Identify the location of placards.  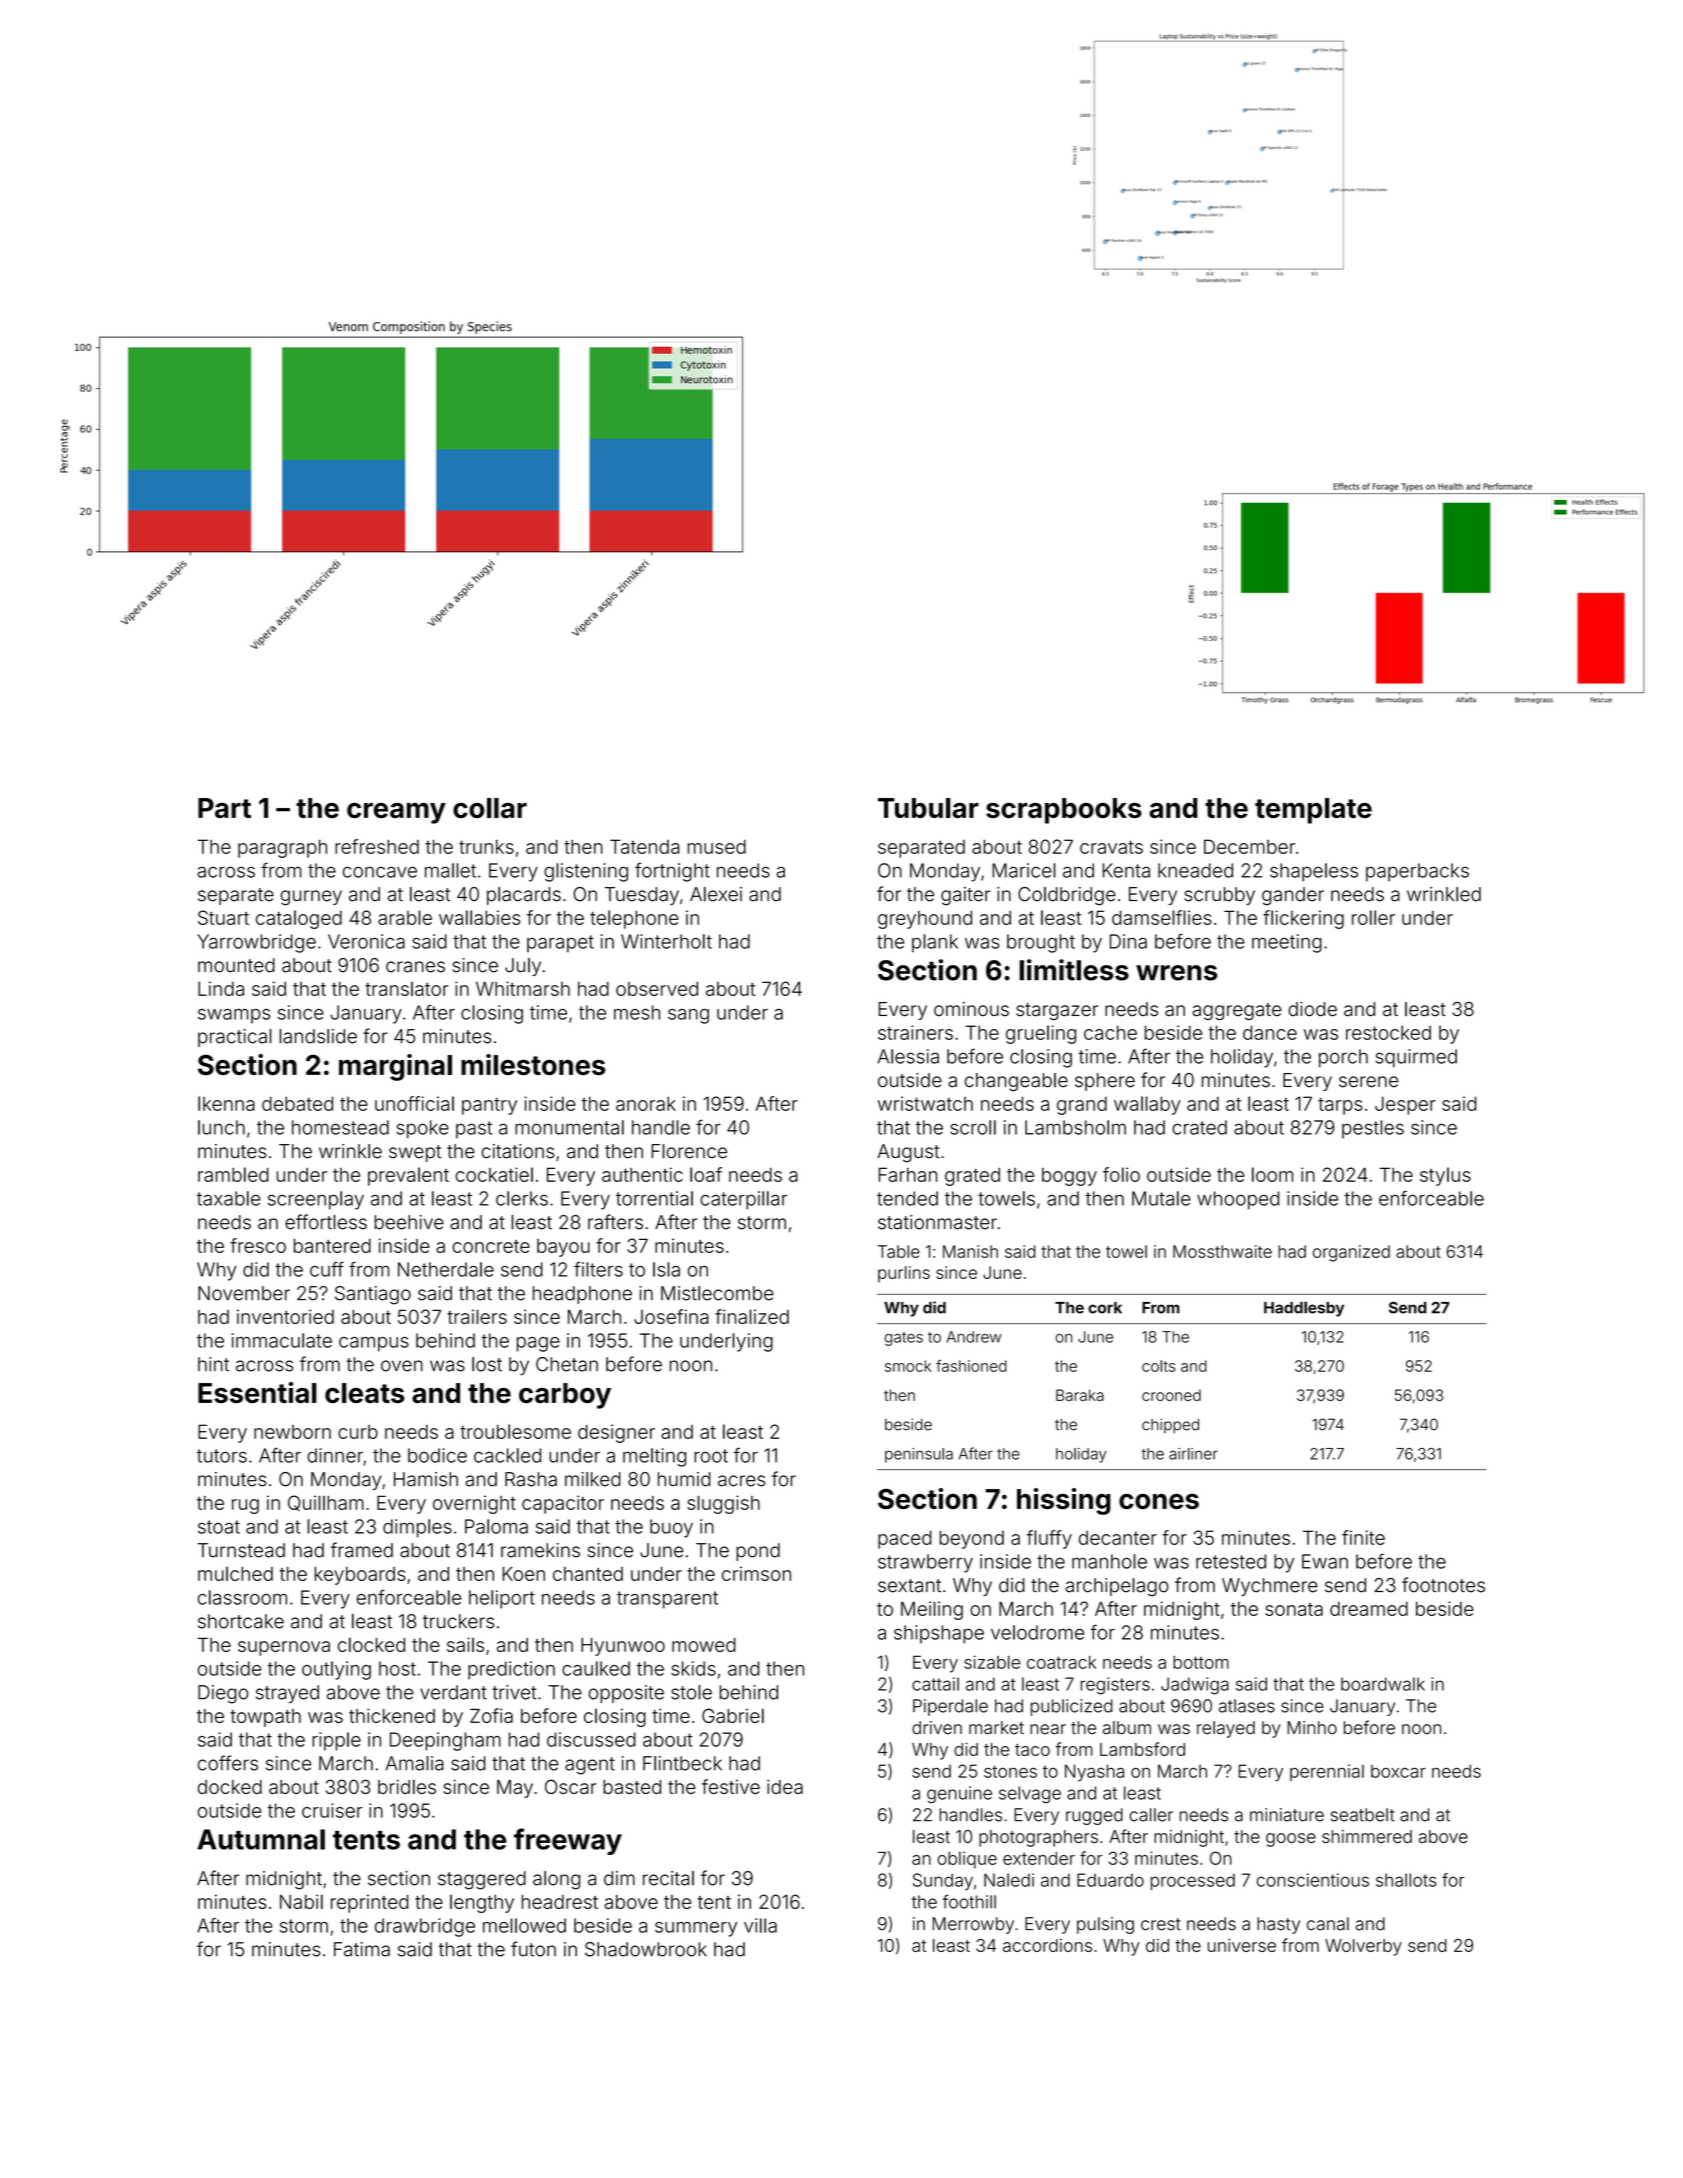
(524, 896).
